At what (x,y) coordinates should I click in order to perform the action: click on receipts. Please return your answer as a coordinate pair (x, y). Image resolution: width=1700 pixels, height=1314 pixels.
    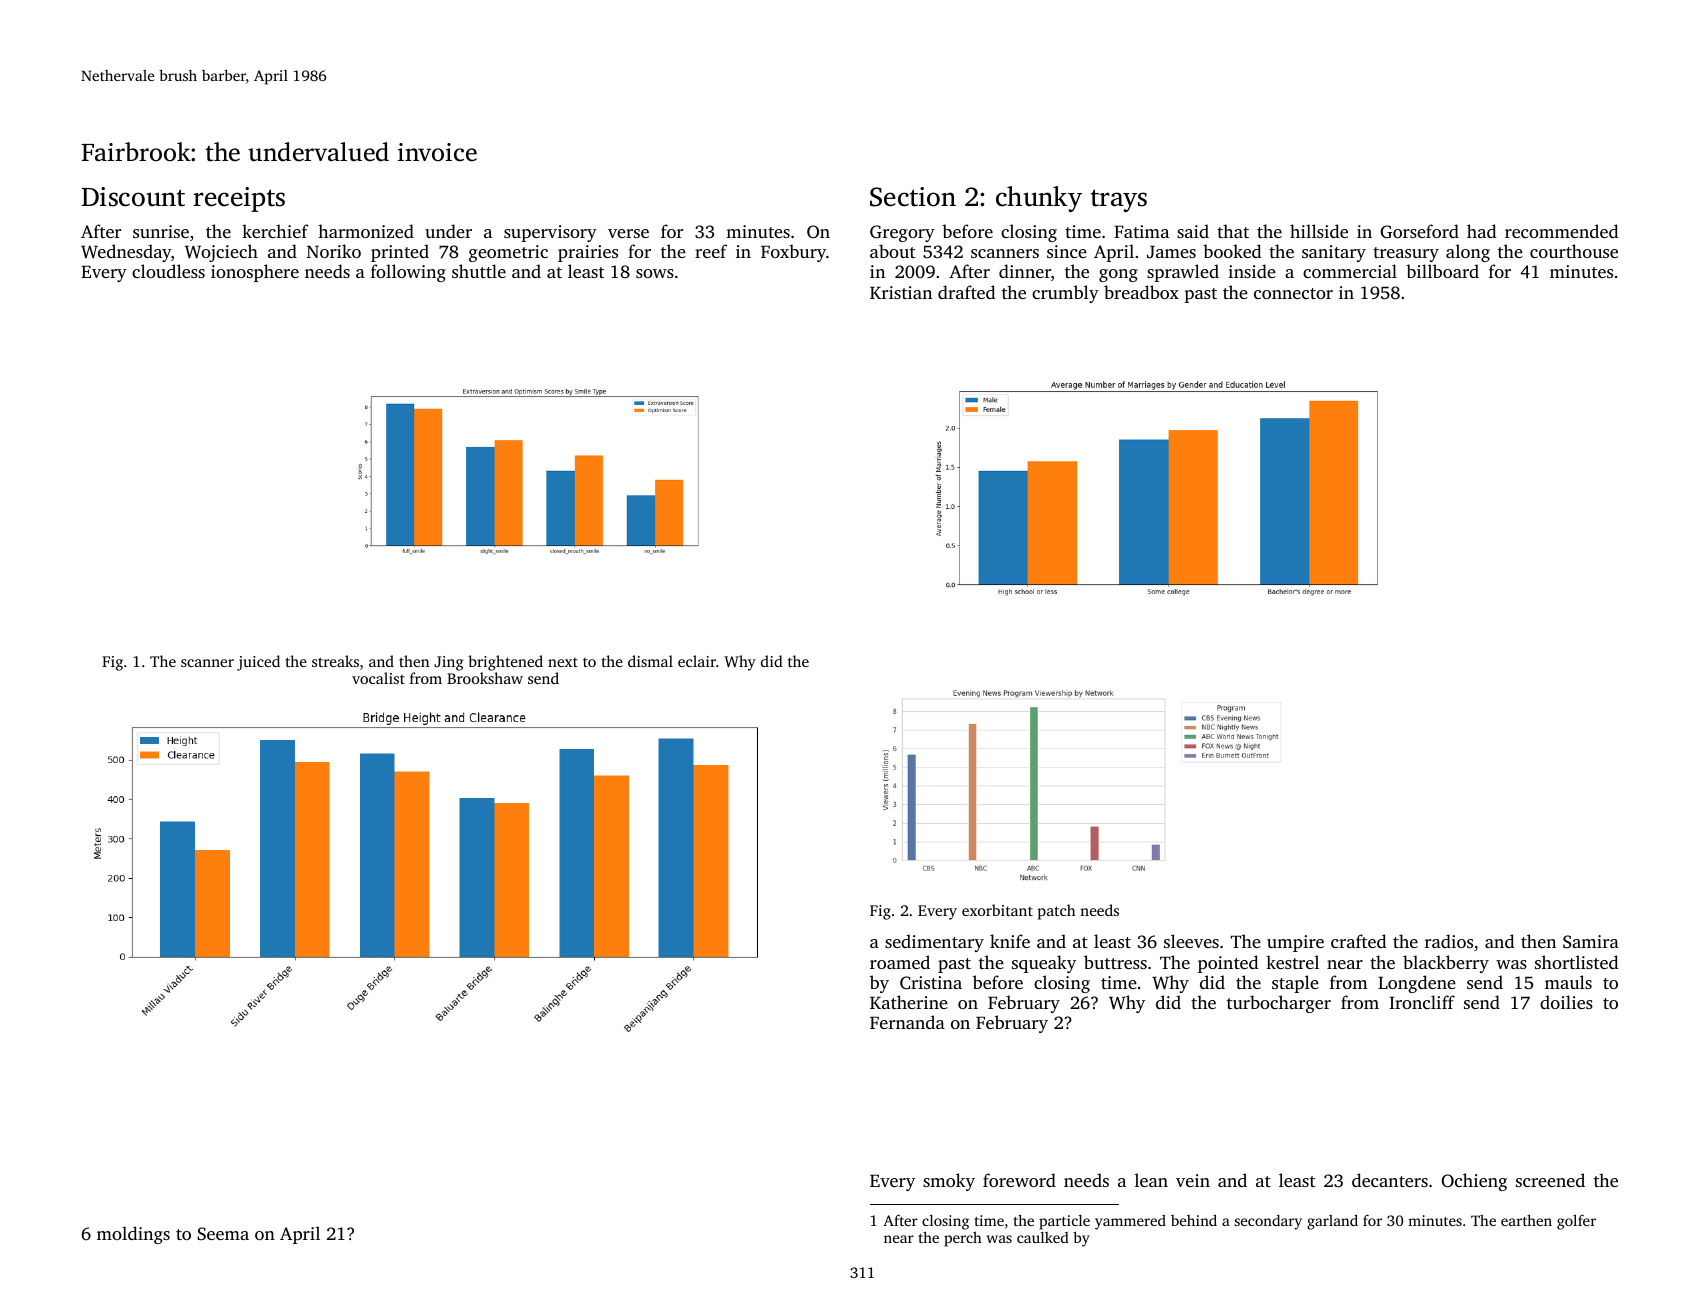
    Looking at the image, I should click on (239, 199).
